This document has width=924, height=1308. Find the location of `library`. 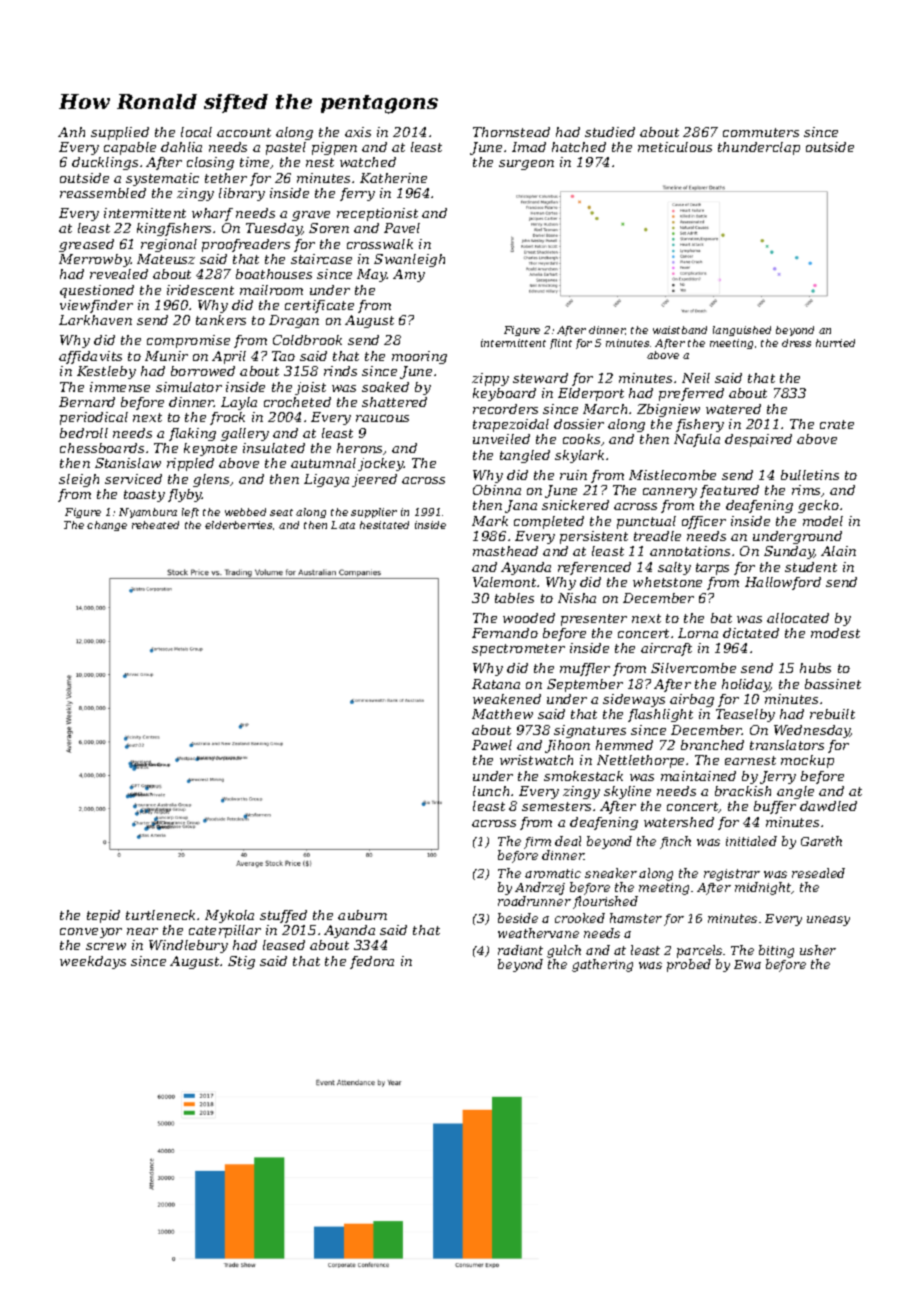

library is located at coordinates (242, 194).
